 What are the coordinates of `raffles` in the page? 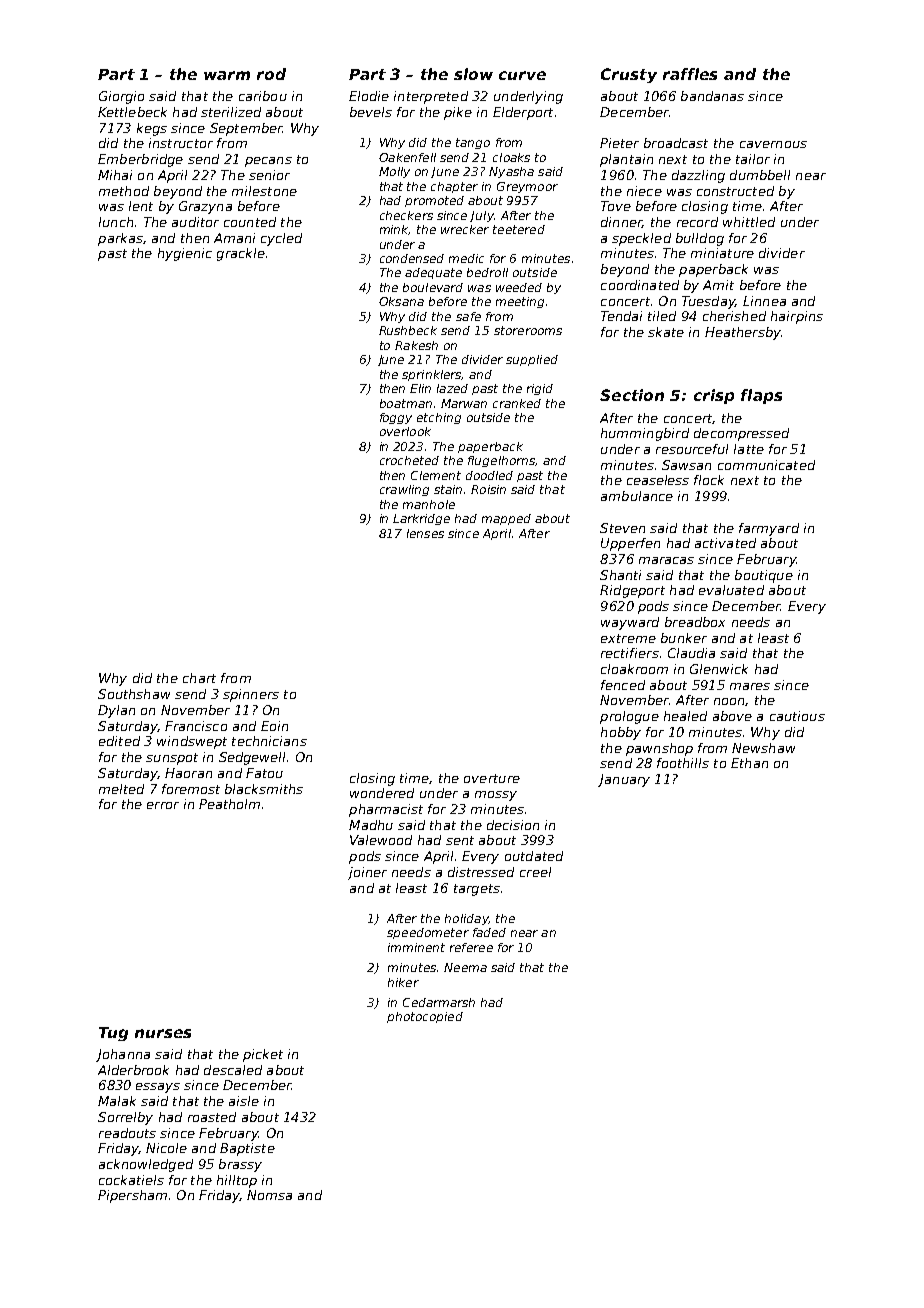 It's located at (690, 74).
